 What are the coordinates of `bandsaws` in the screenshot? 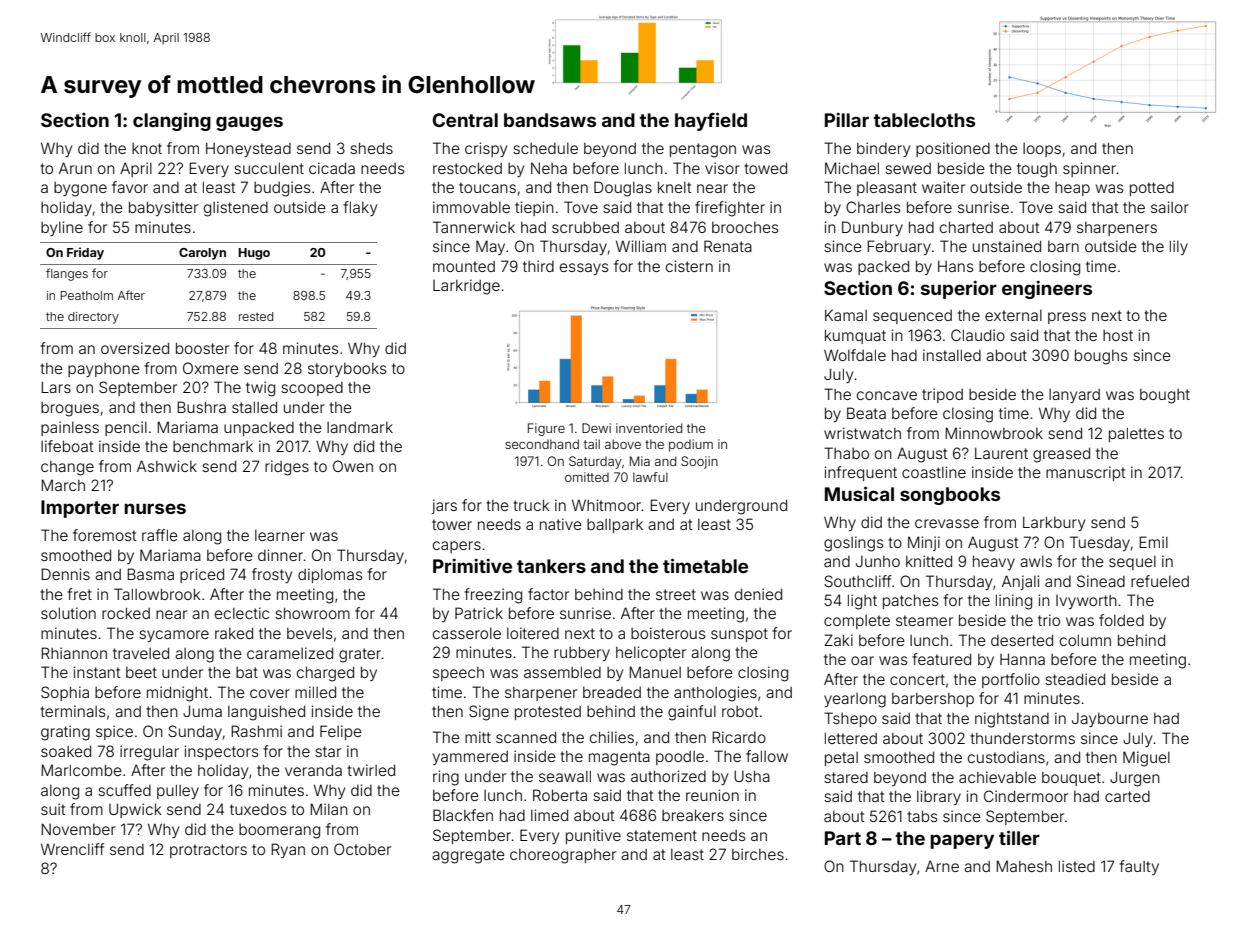 It's located at (550, 120).
